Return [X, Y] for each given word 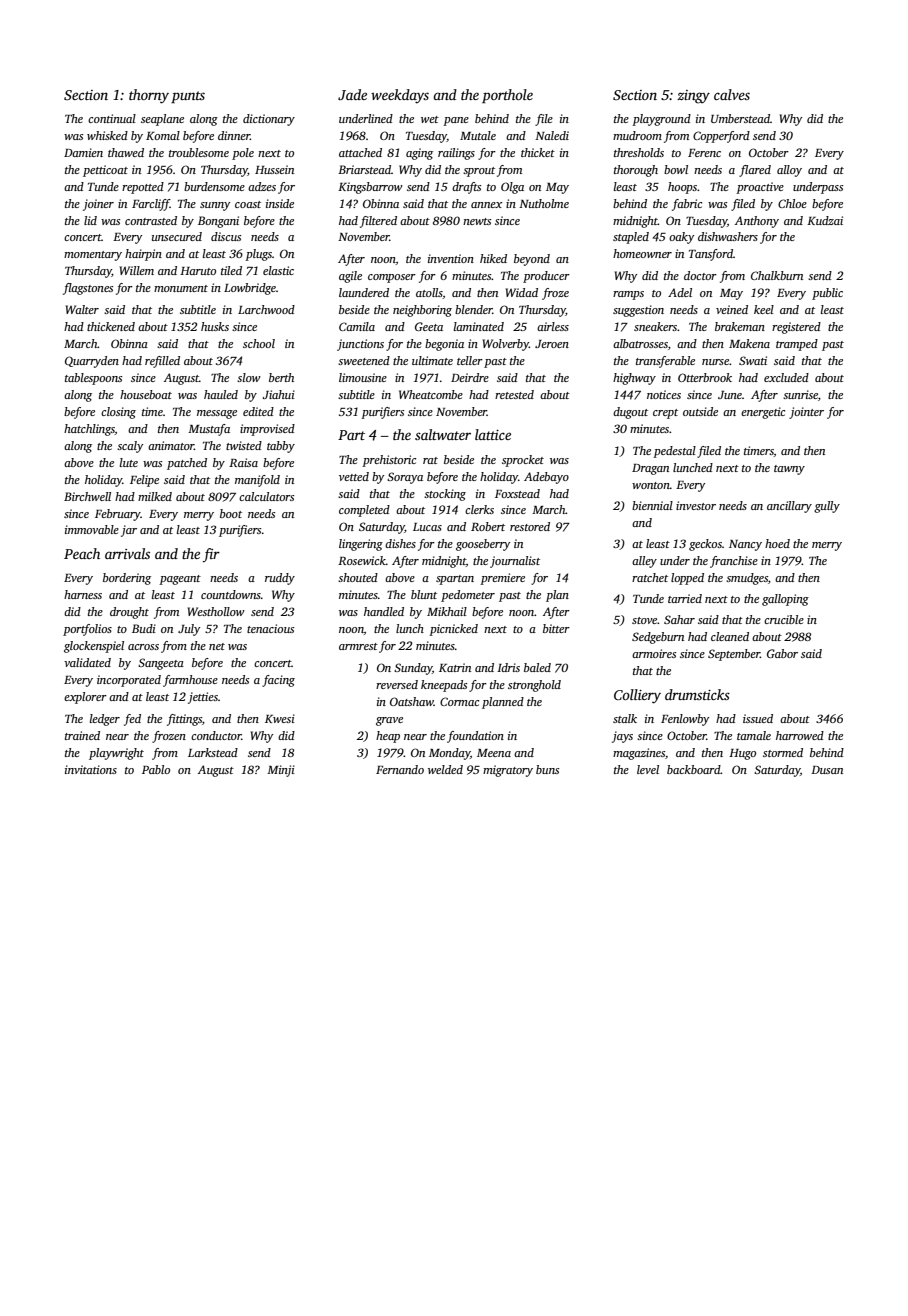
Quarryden [92, 362]
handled [384, 611]
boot [231, 513]
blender [474, 309]
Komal [163, 135]
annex [486, 205]
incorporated [129, 681]
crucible [784, 619]
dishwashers [728, 236]
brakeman [740, 326]
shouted [358, 577]
